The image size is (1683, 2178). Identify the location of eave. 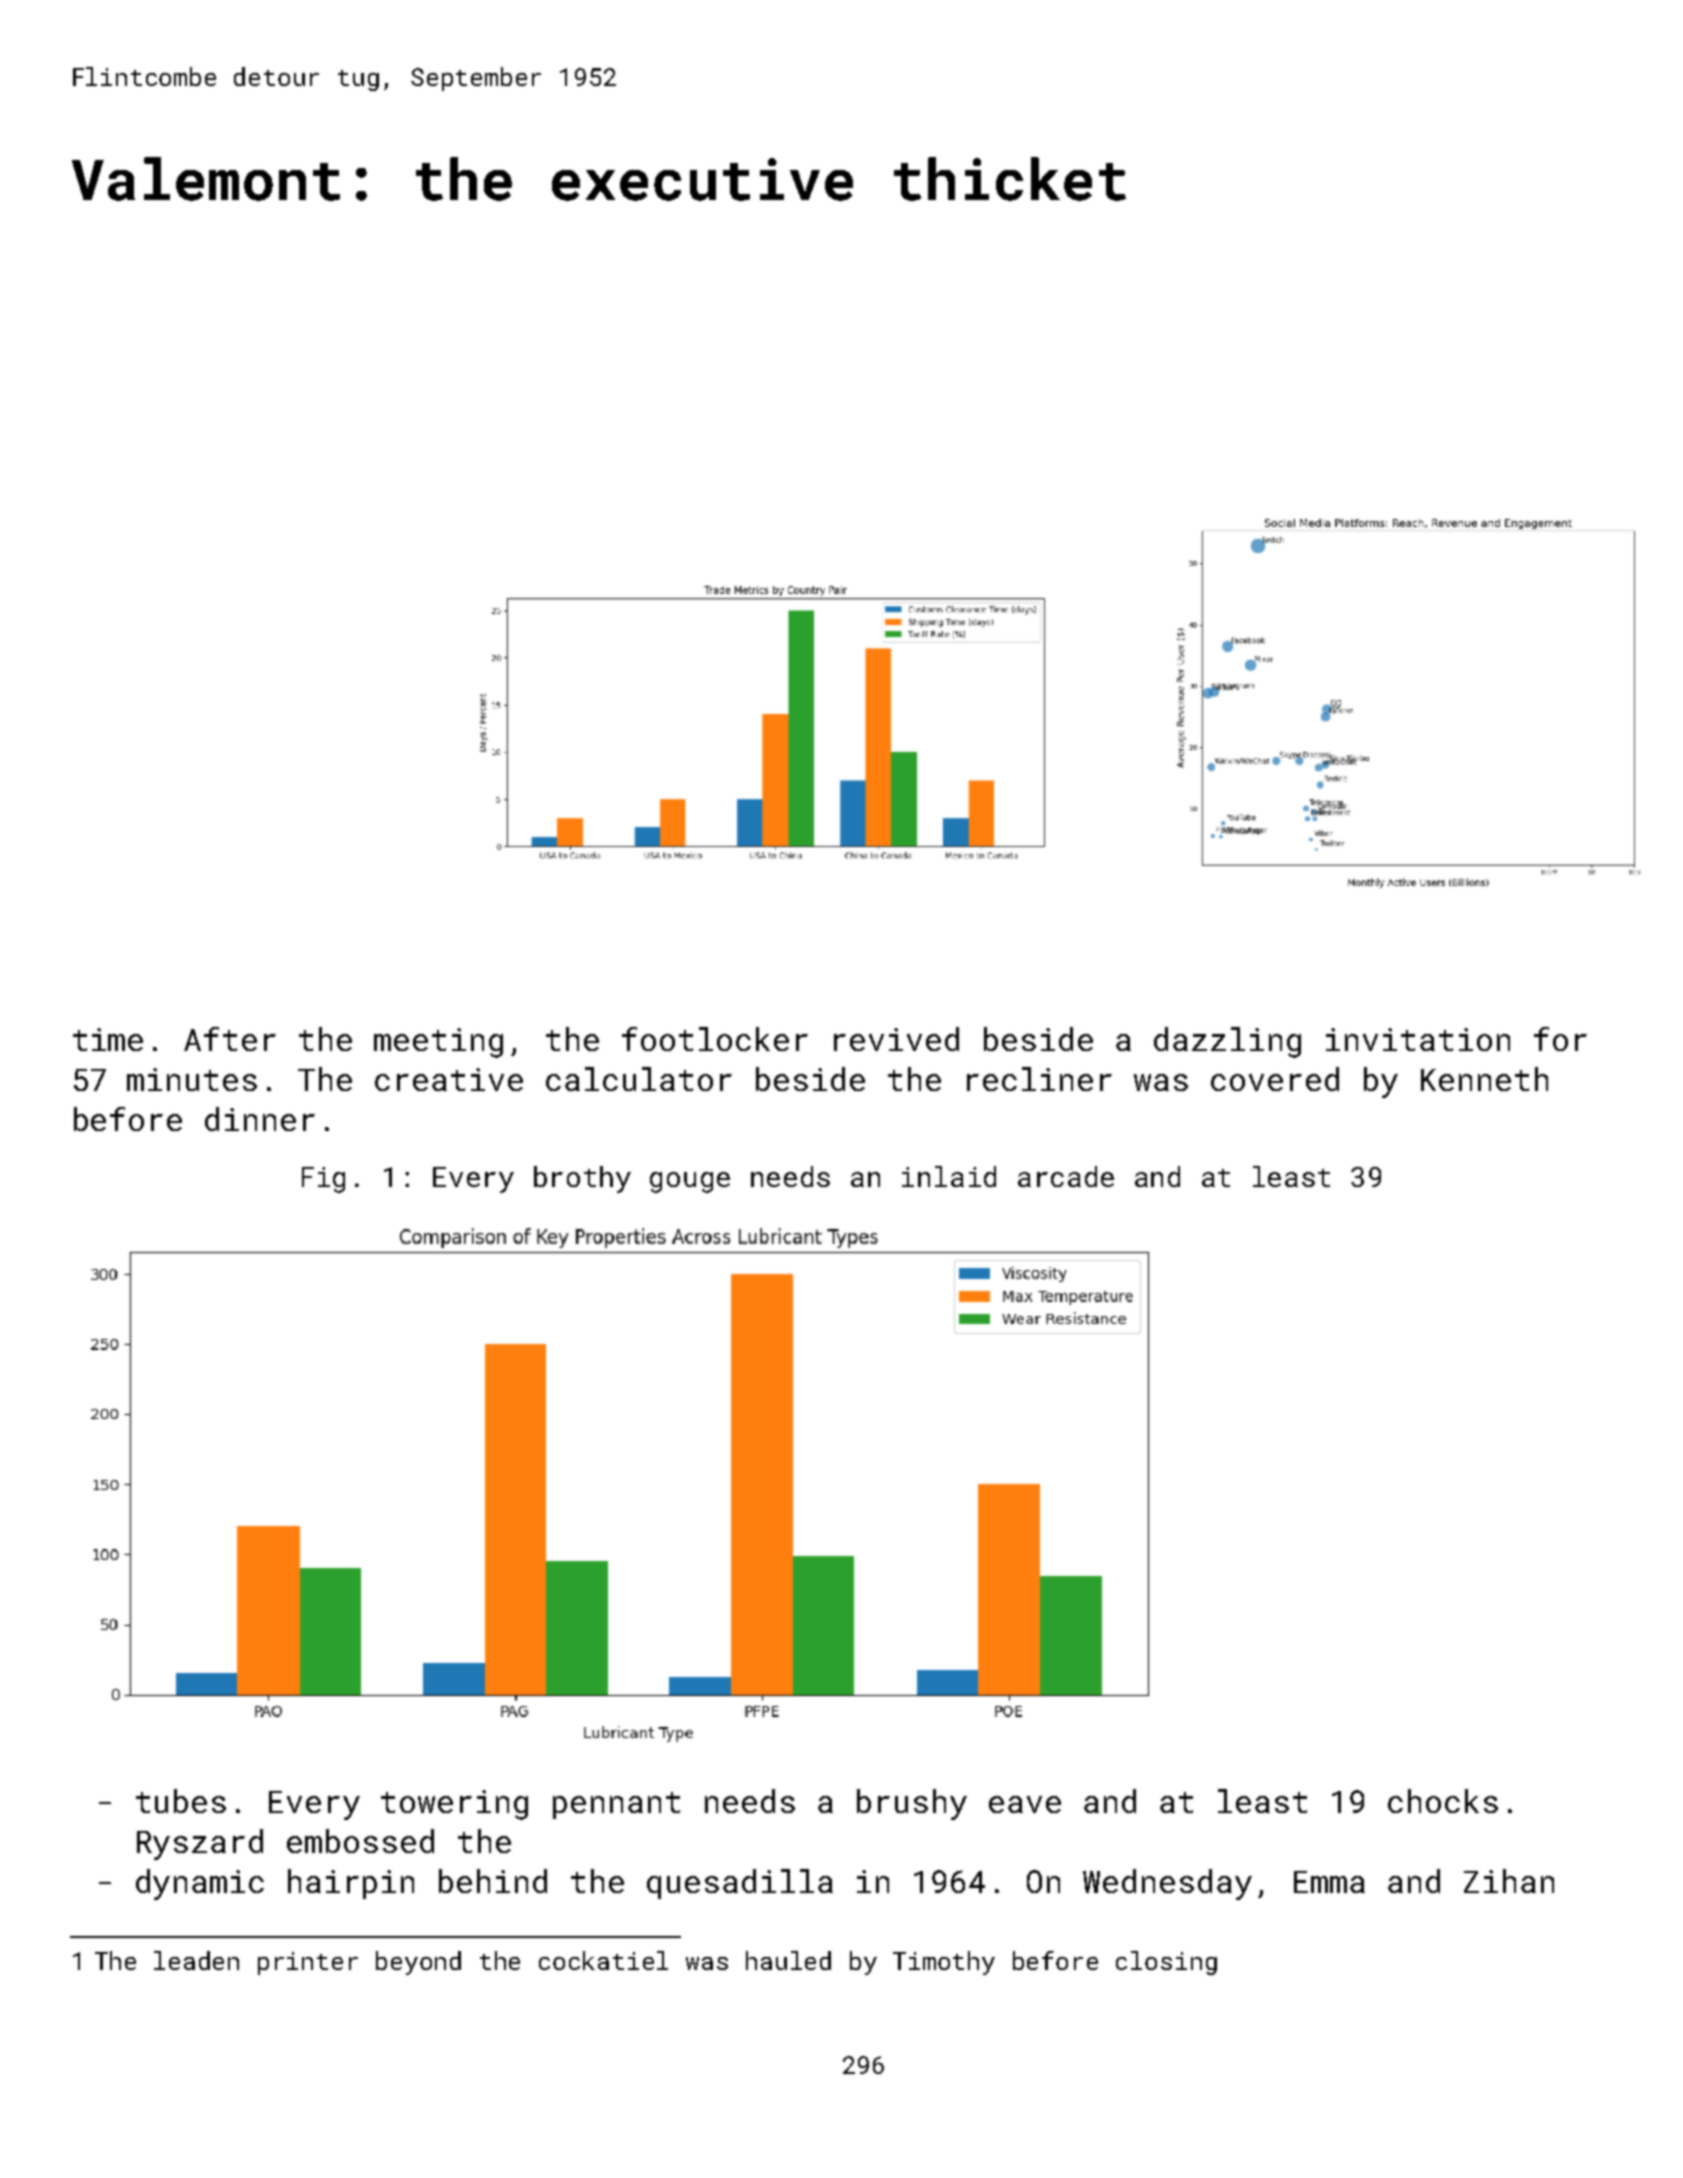
(1025, 1804).
